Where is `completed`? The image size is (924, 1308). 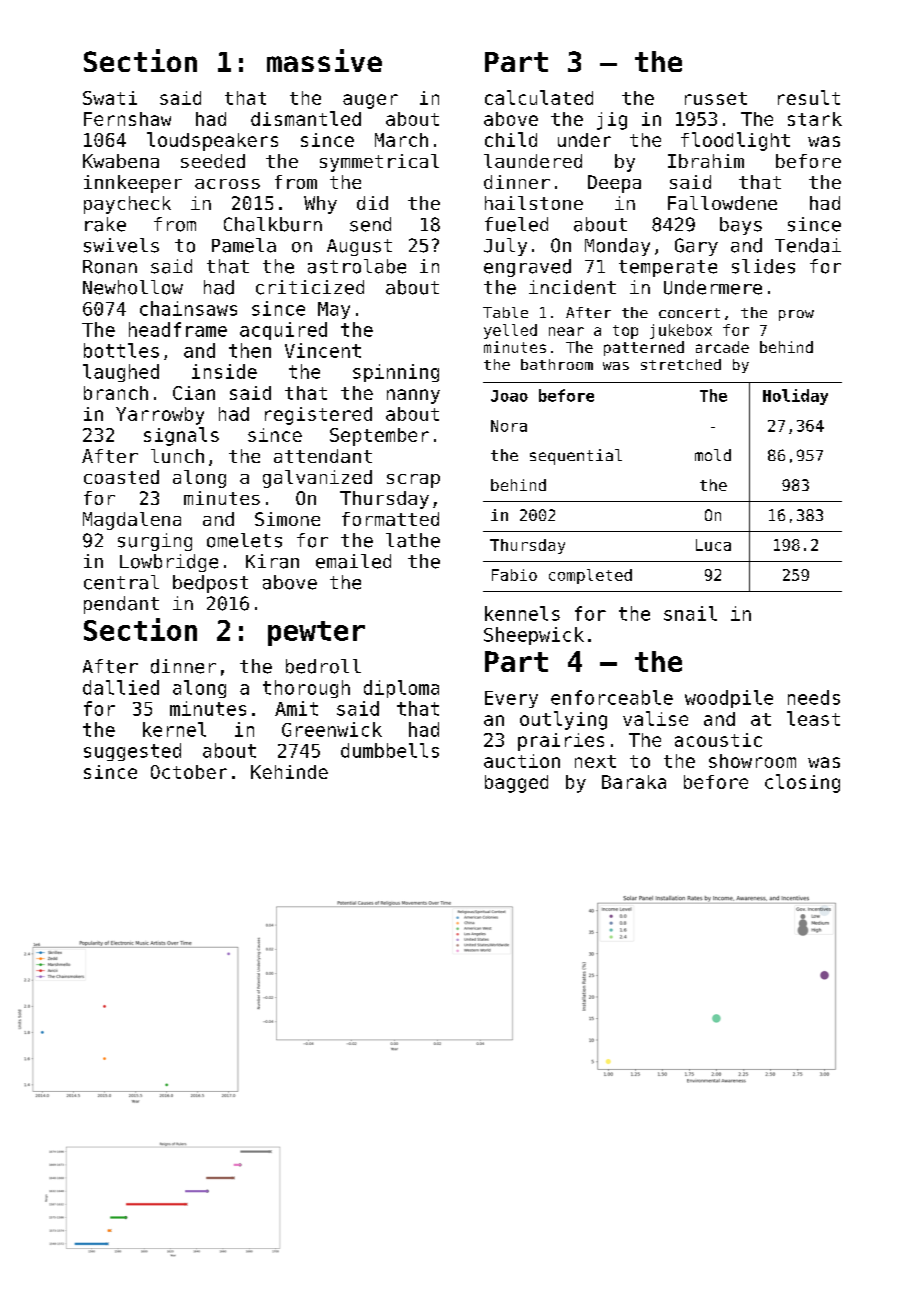
completed is located at coordinates (590, 576).
